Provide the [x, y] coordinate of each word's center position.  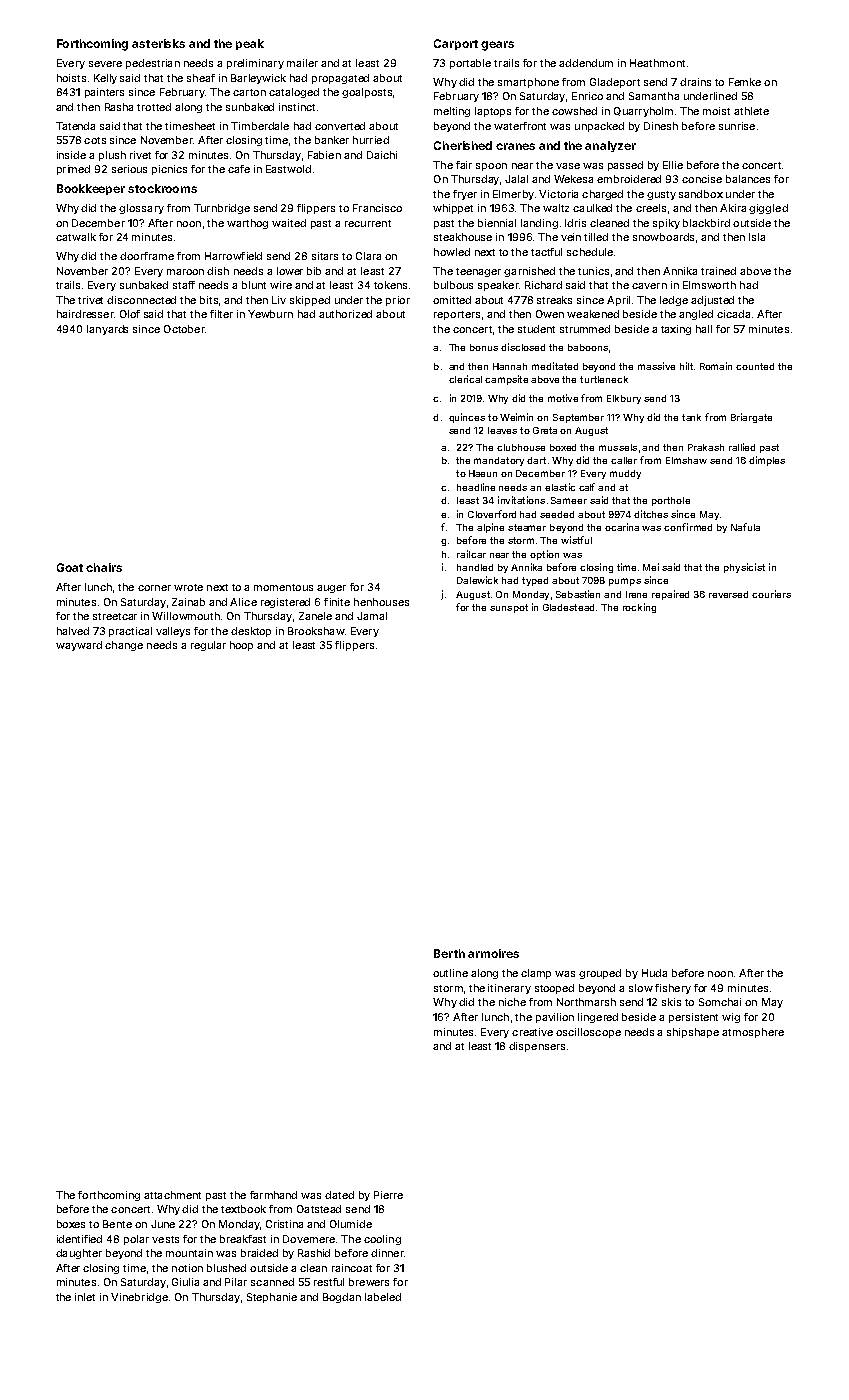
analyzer [610, 146]
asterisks [158, 43]
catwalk [76, 237]
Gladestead [568, 607]
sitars [325, 256]
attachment [172, 1195]
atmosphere [753, 1033]
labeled [383, 1297]
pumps [625, 582]
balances [748, 179]
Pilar [236, 1282]
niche [512, 1002]
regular [208, 646]
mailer [302, 63]
